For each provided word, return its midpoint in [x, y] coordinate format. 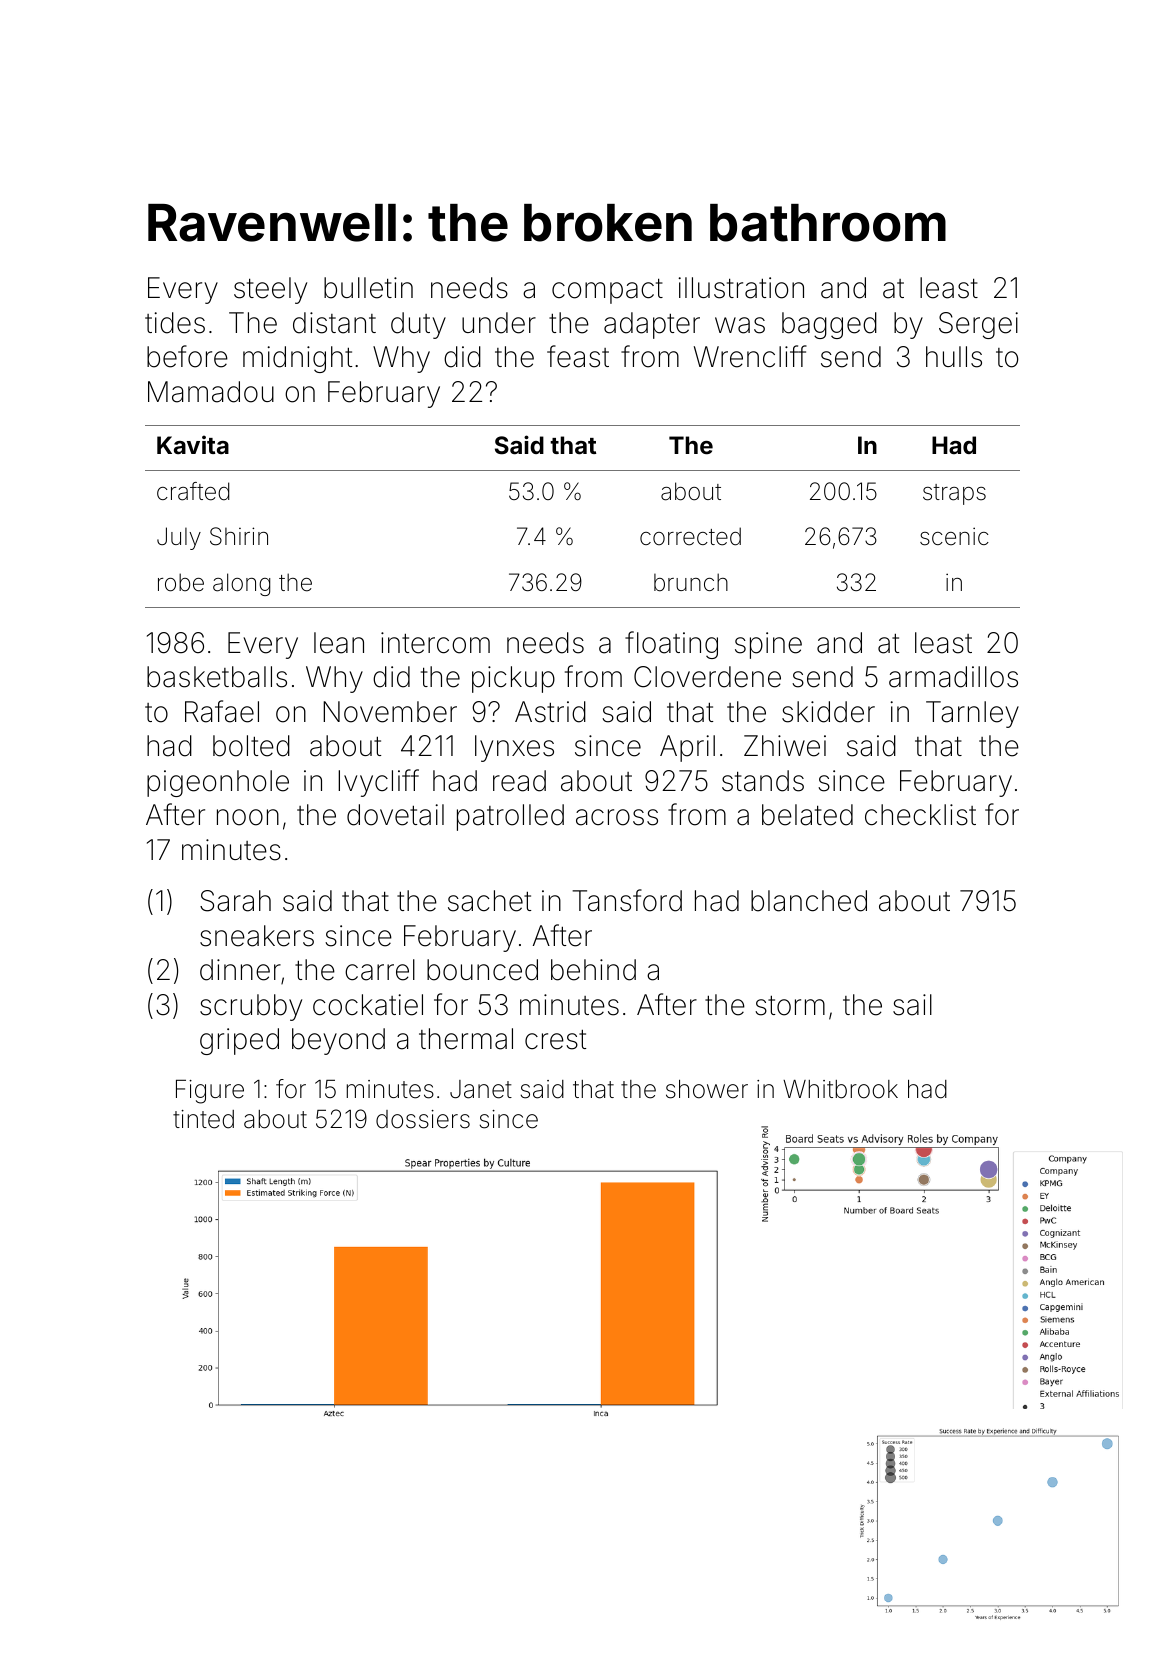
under [499, 323]
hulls [954, 357]
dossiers [423, 1119]
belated [807, 815]
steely [270, 290]
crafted [193, 491]
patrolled [510, 817]
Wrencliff [750, 356]
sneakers [257, 936]
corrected [690, 536]
